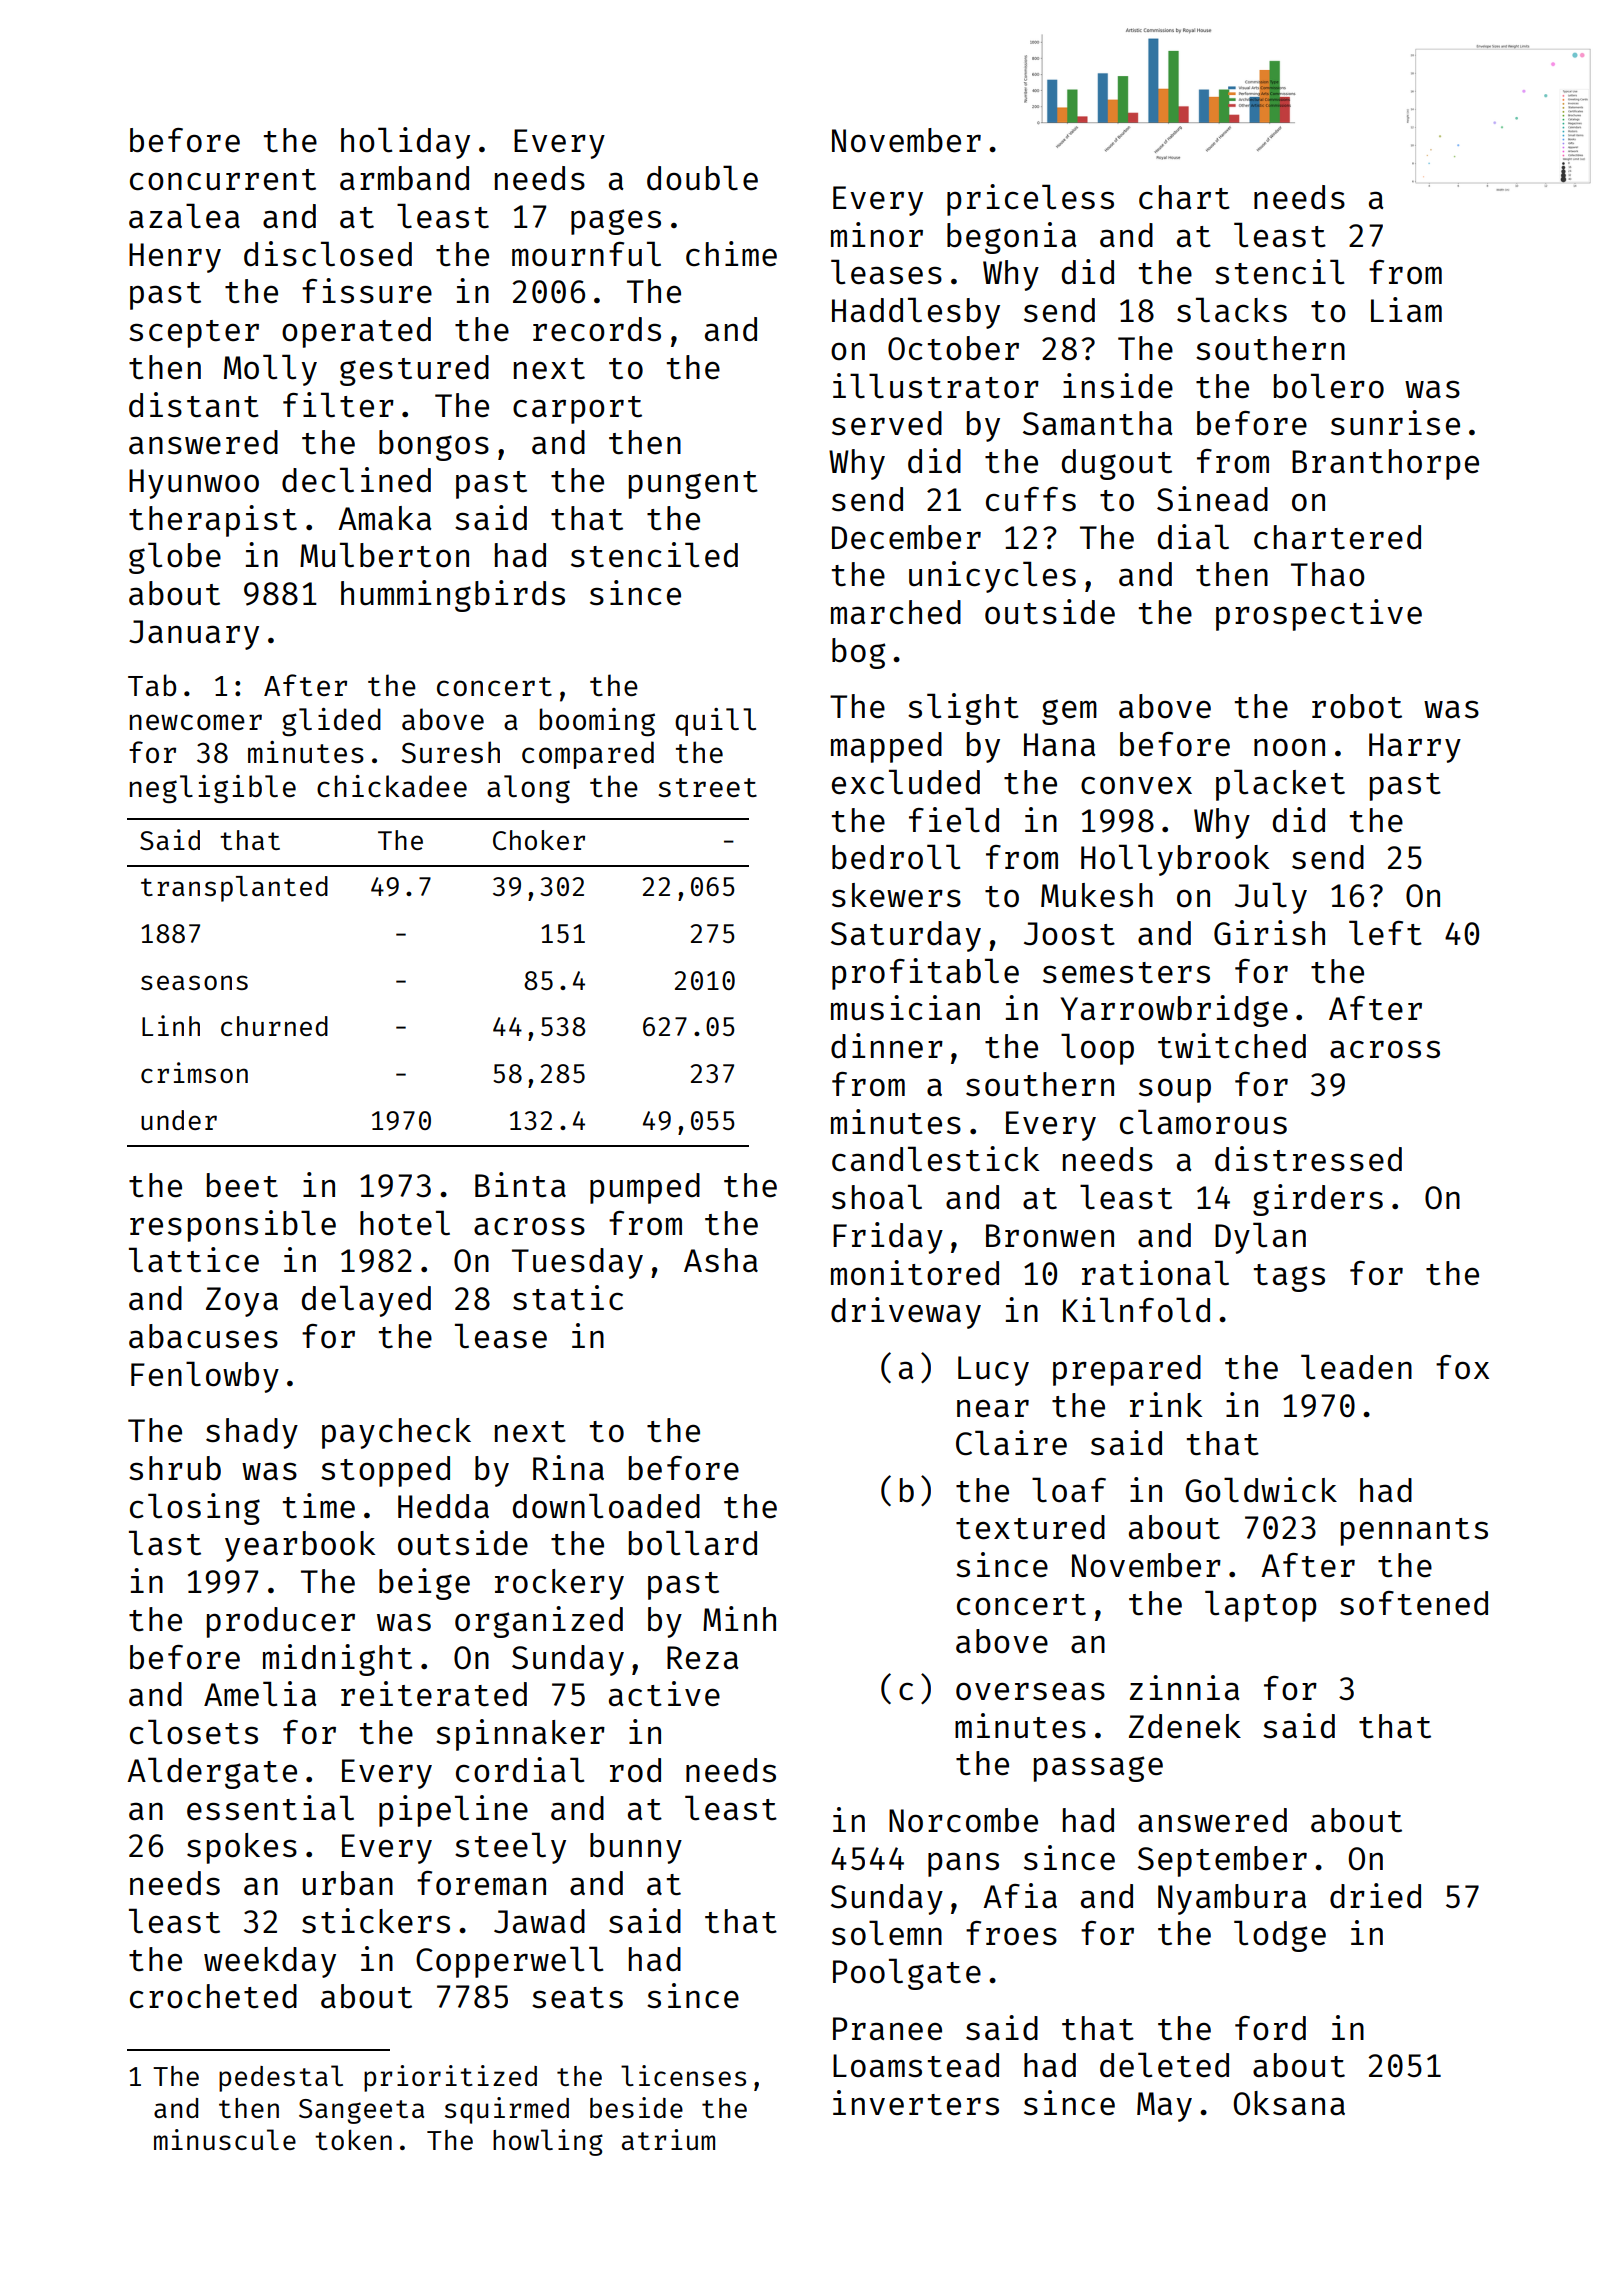 Image resolution: width=1620 pixels, height=2292 pixels. I want to click on glided, so click(331, 722).
